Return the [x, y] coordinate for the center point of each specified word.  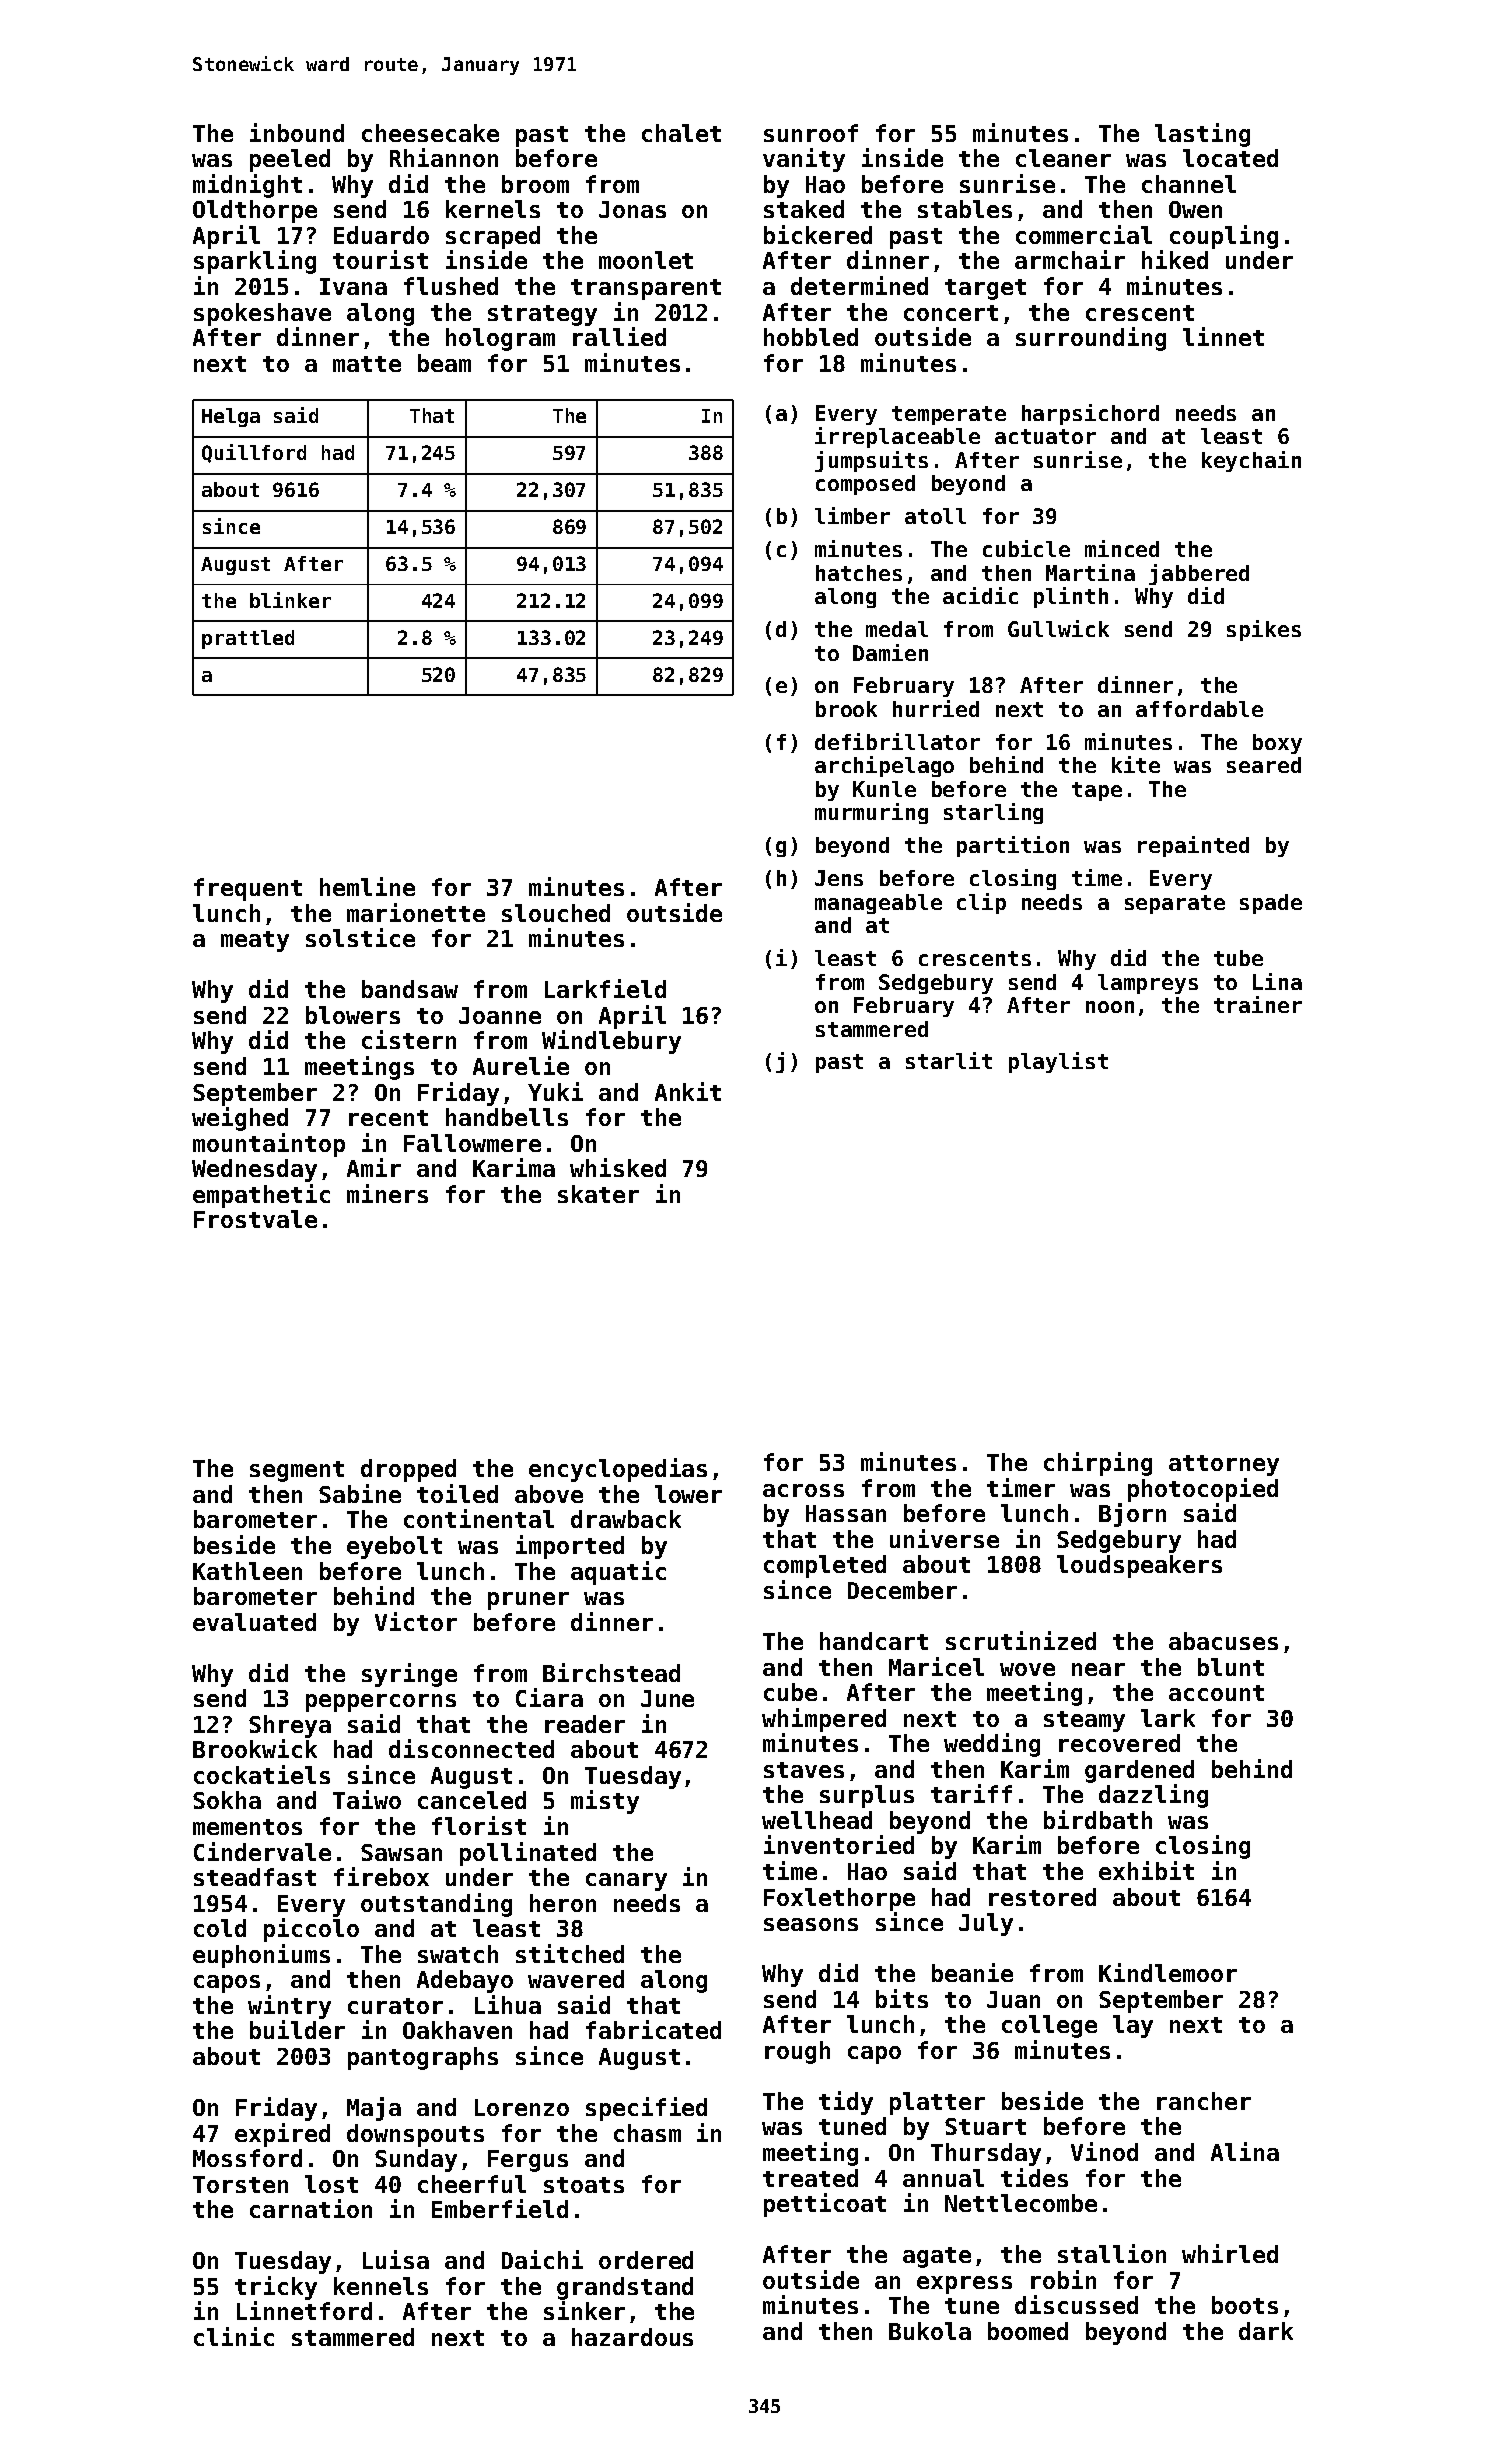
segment [297, 1471]
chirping [1098, 1464]
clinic [234, 2336]
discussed [1076, 2304]
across [803, 1490]
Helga [231, 417]
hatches [859, 573]
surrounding [1091, 339]
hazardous [632, 2337]
